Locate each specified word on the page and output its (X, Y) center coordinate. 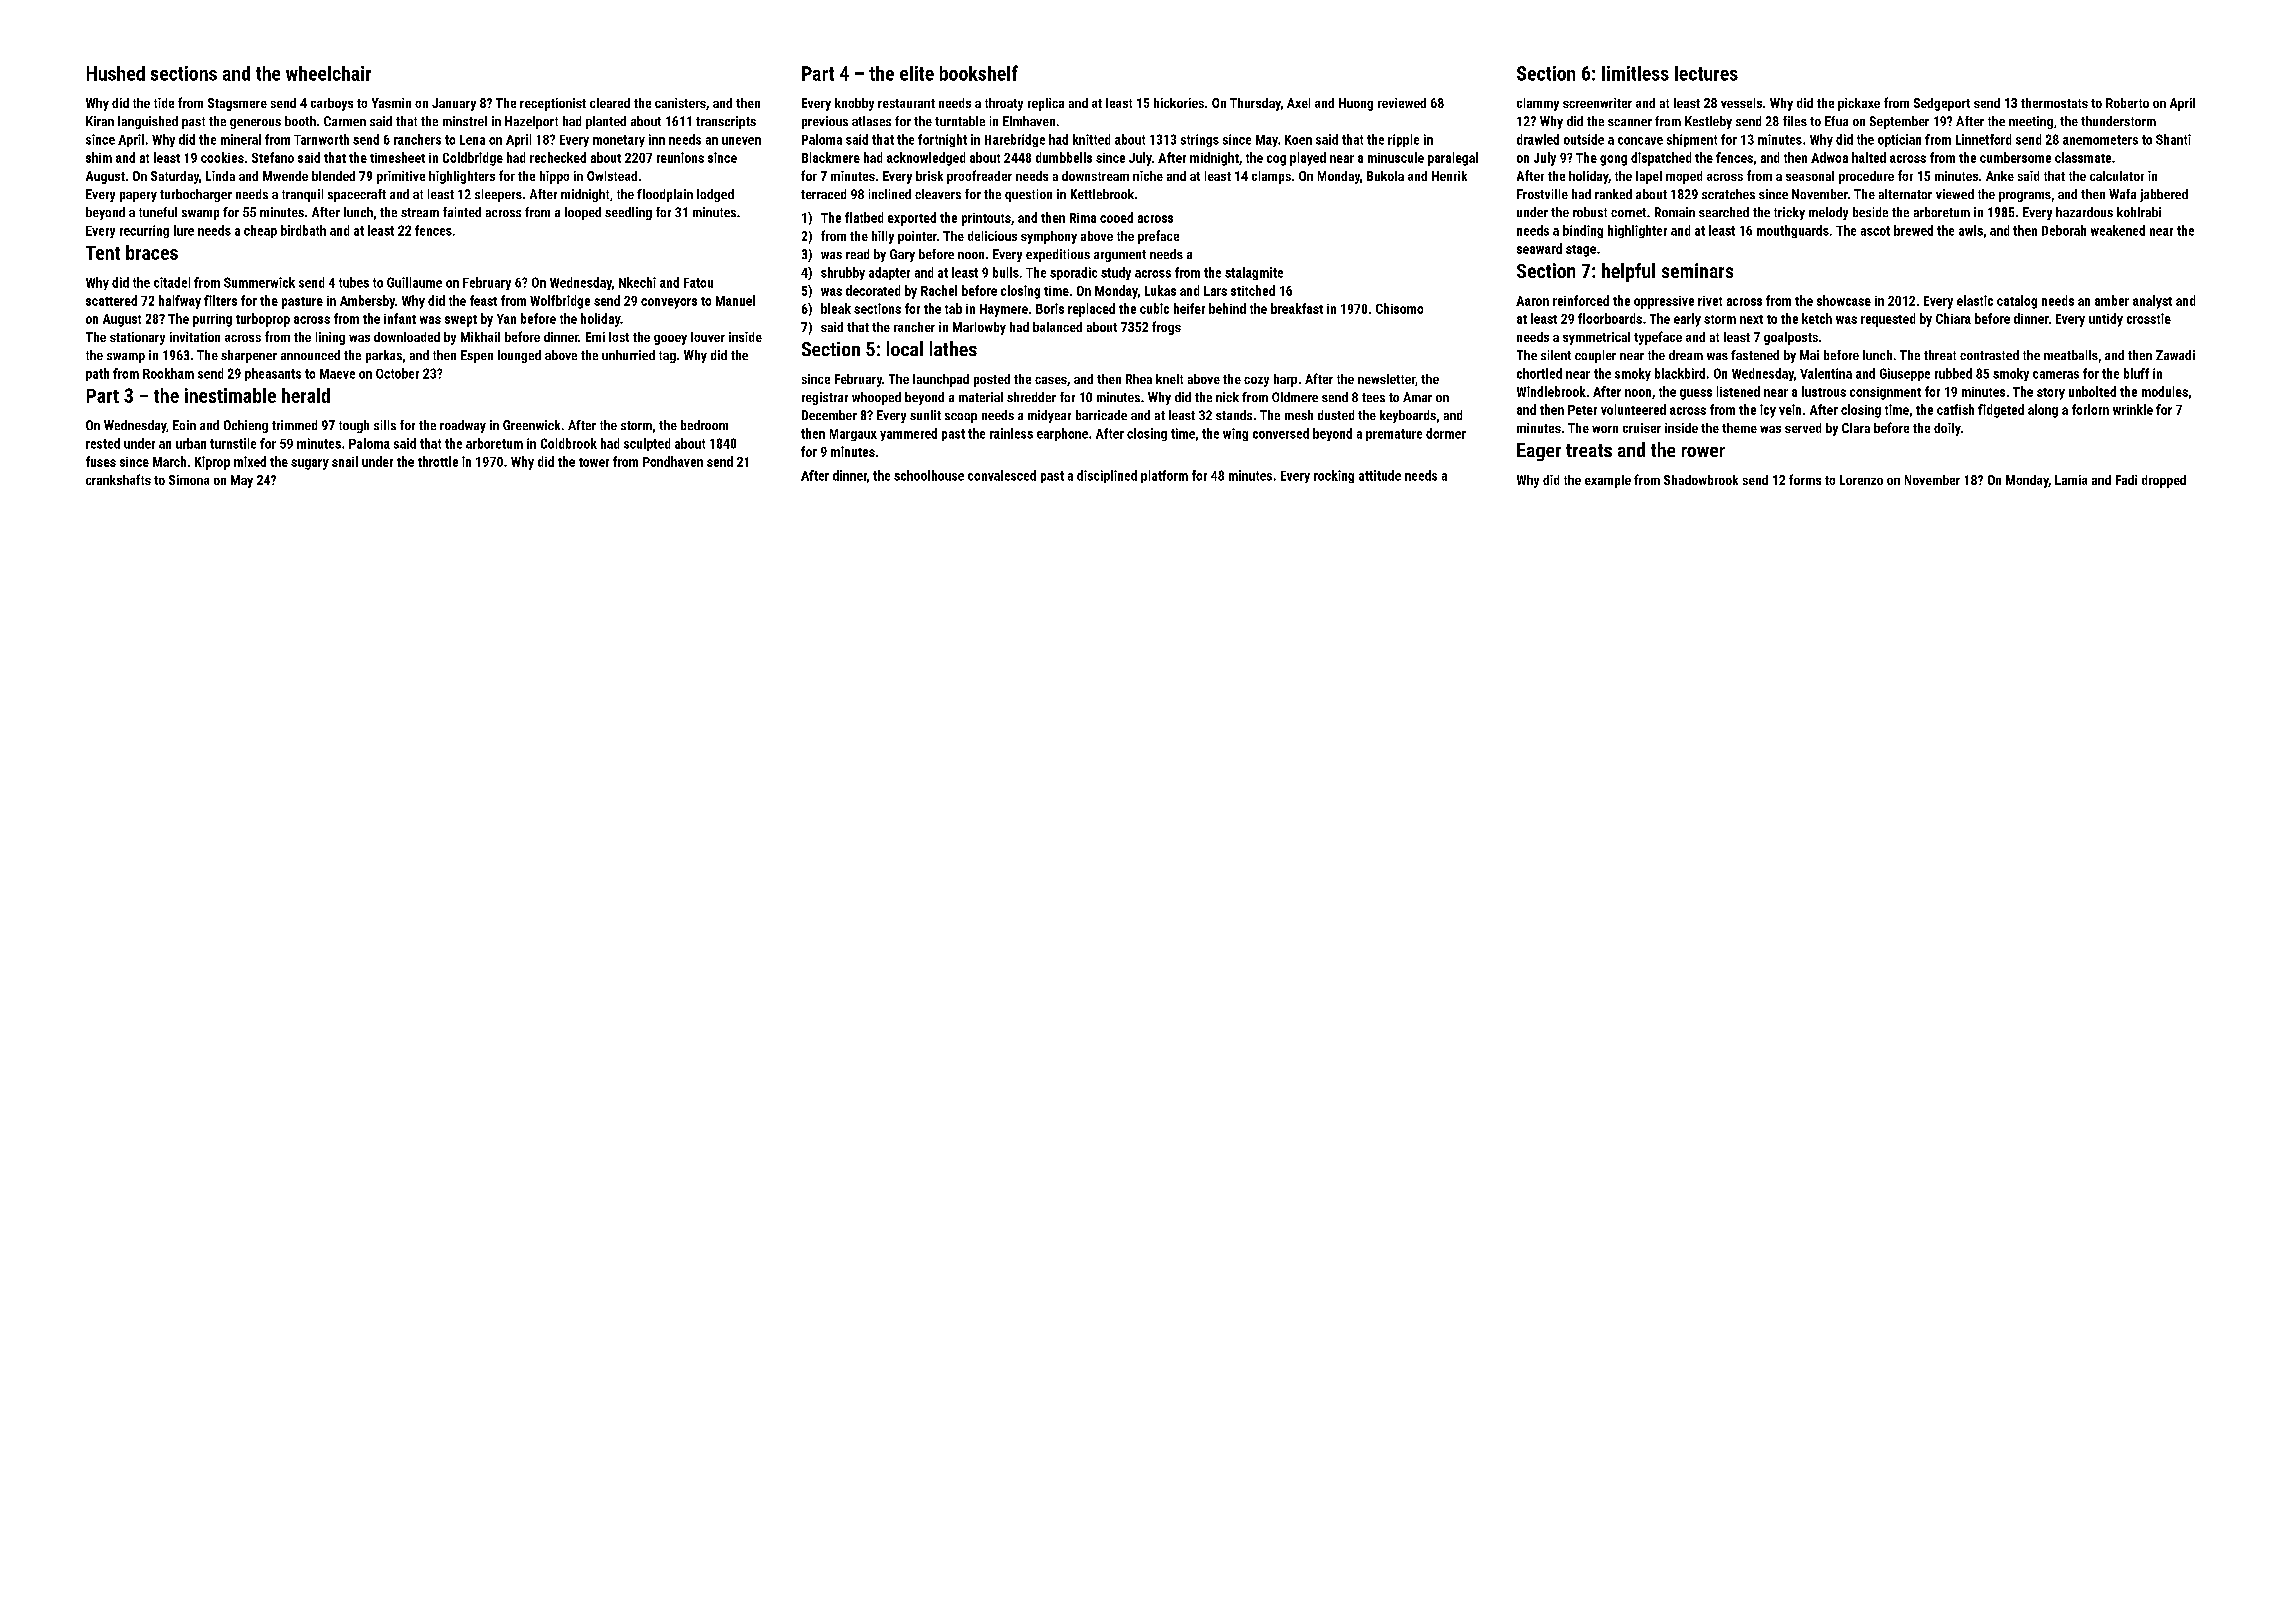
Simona (189, 480)
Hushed (116, 73)
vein (1790, 409)
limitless (1635, 73)
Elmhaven (1029, 121)
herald (306, 395)
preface (1158, 237)
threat (1940, 355)
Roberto (2127, 103)
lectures (1706, 73)
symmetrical (1596, 338)
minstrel (465, 121)
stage (1581, 251)
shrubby (843, 273)
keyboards (1408, 416)
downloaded (407, 337)
